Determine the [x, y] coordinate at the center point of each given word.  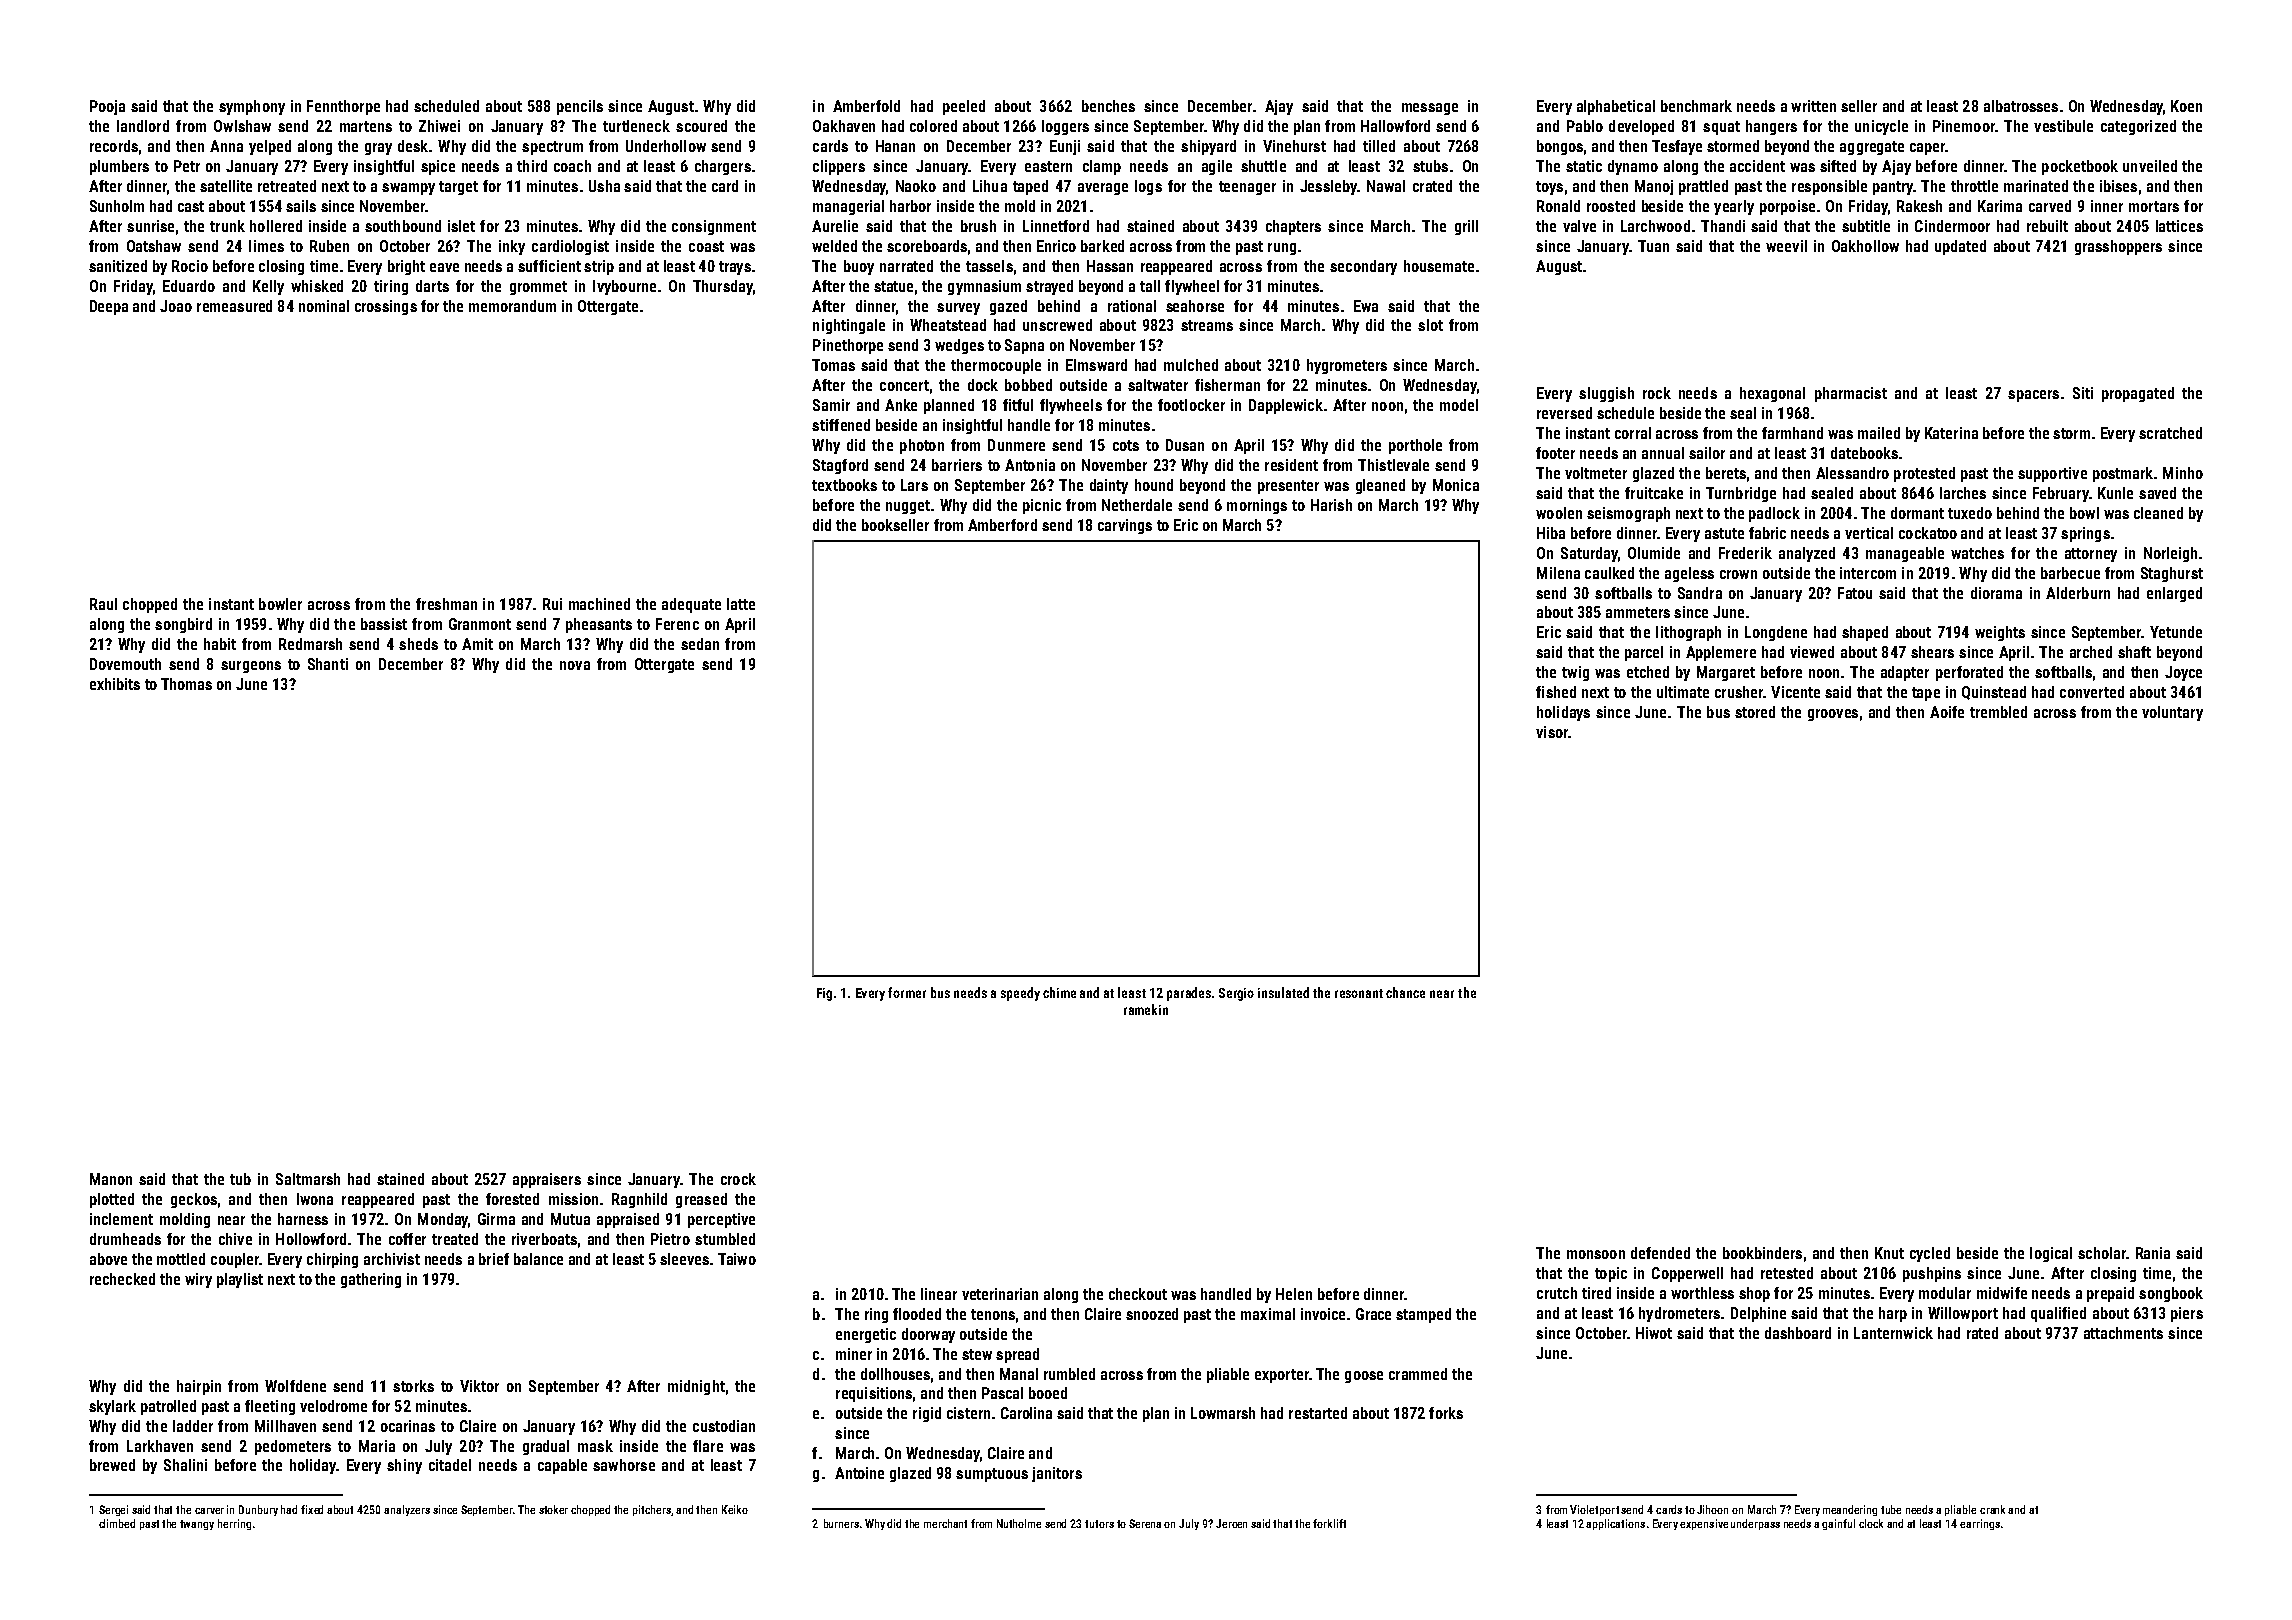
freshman [446, 604]
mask [595, 1446]
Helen [1294, 1294]
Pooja [107, 107]
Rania [2153, 1253]
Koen [2186, 106]
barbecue [2070, 573]
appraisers [547, 1180]
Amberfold [866, 106]
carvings [1125, 526]
